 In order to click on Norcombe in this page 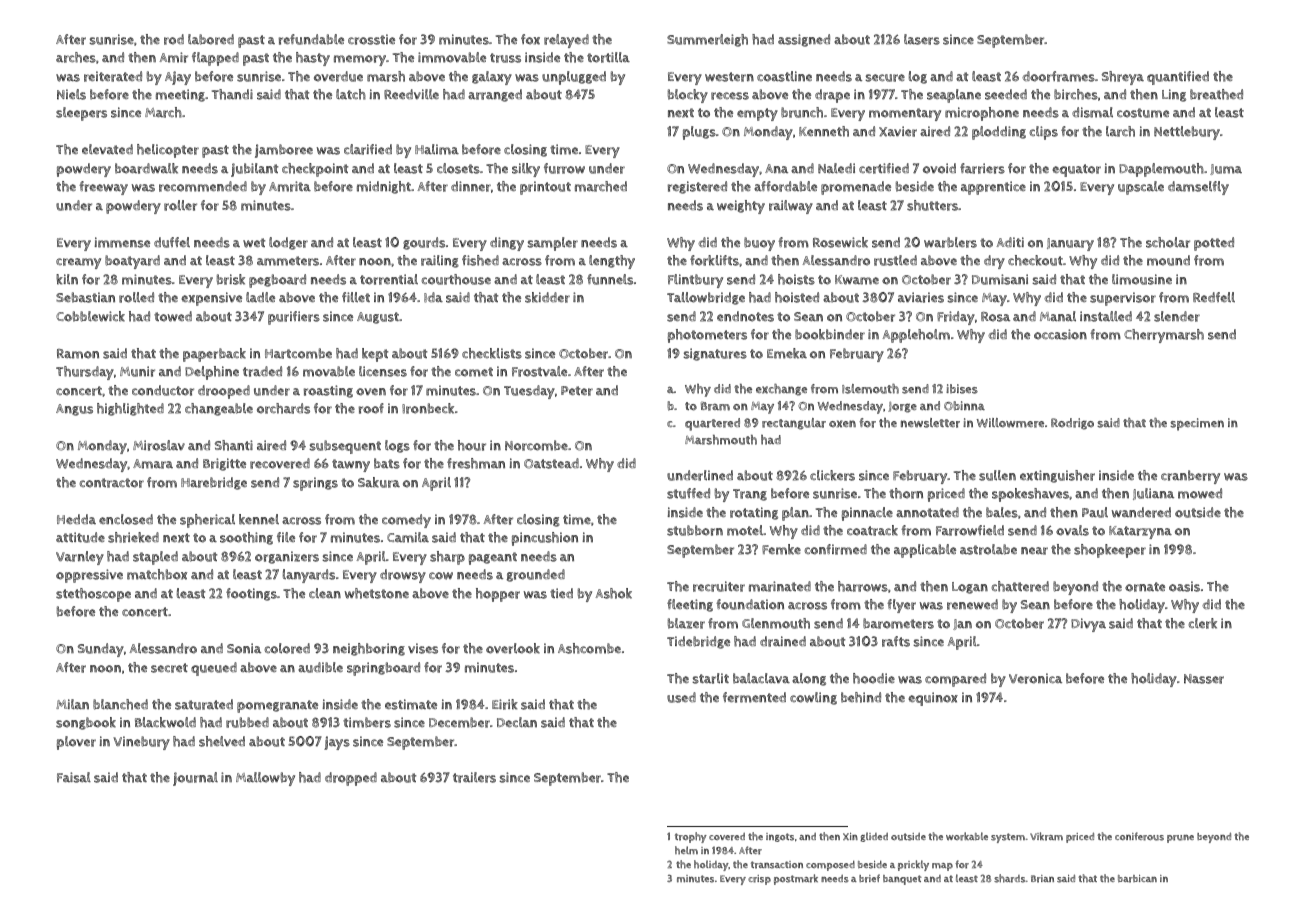, I will do `click(536, 445)`.
